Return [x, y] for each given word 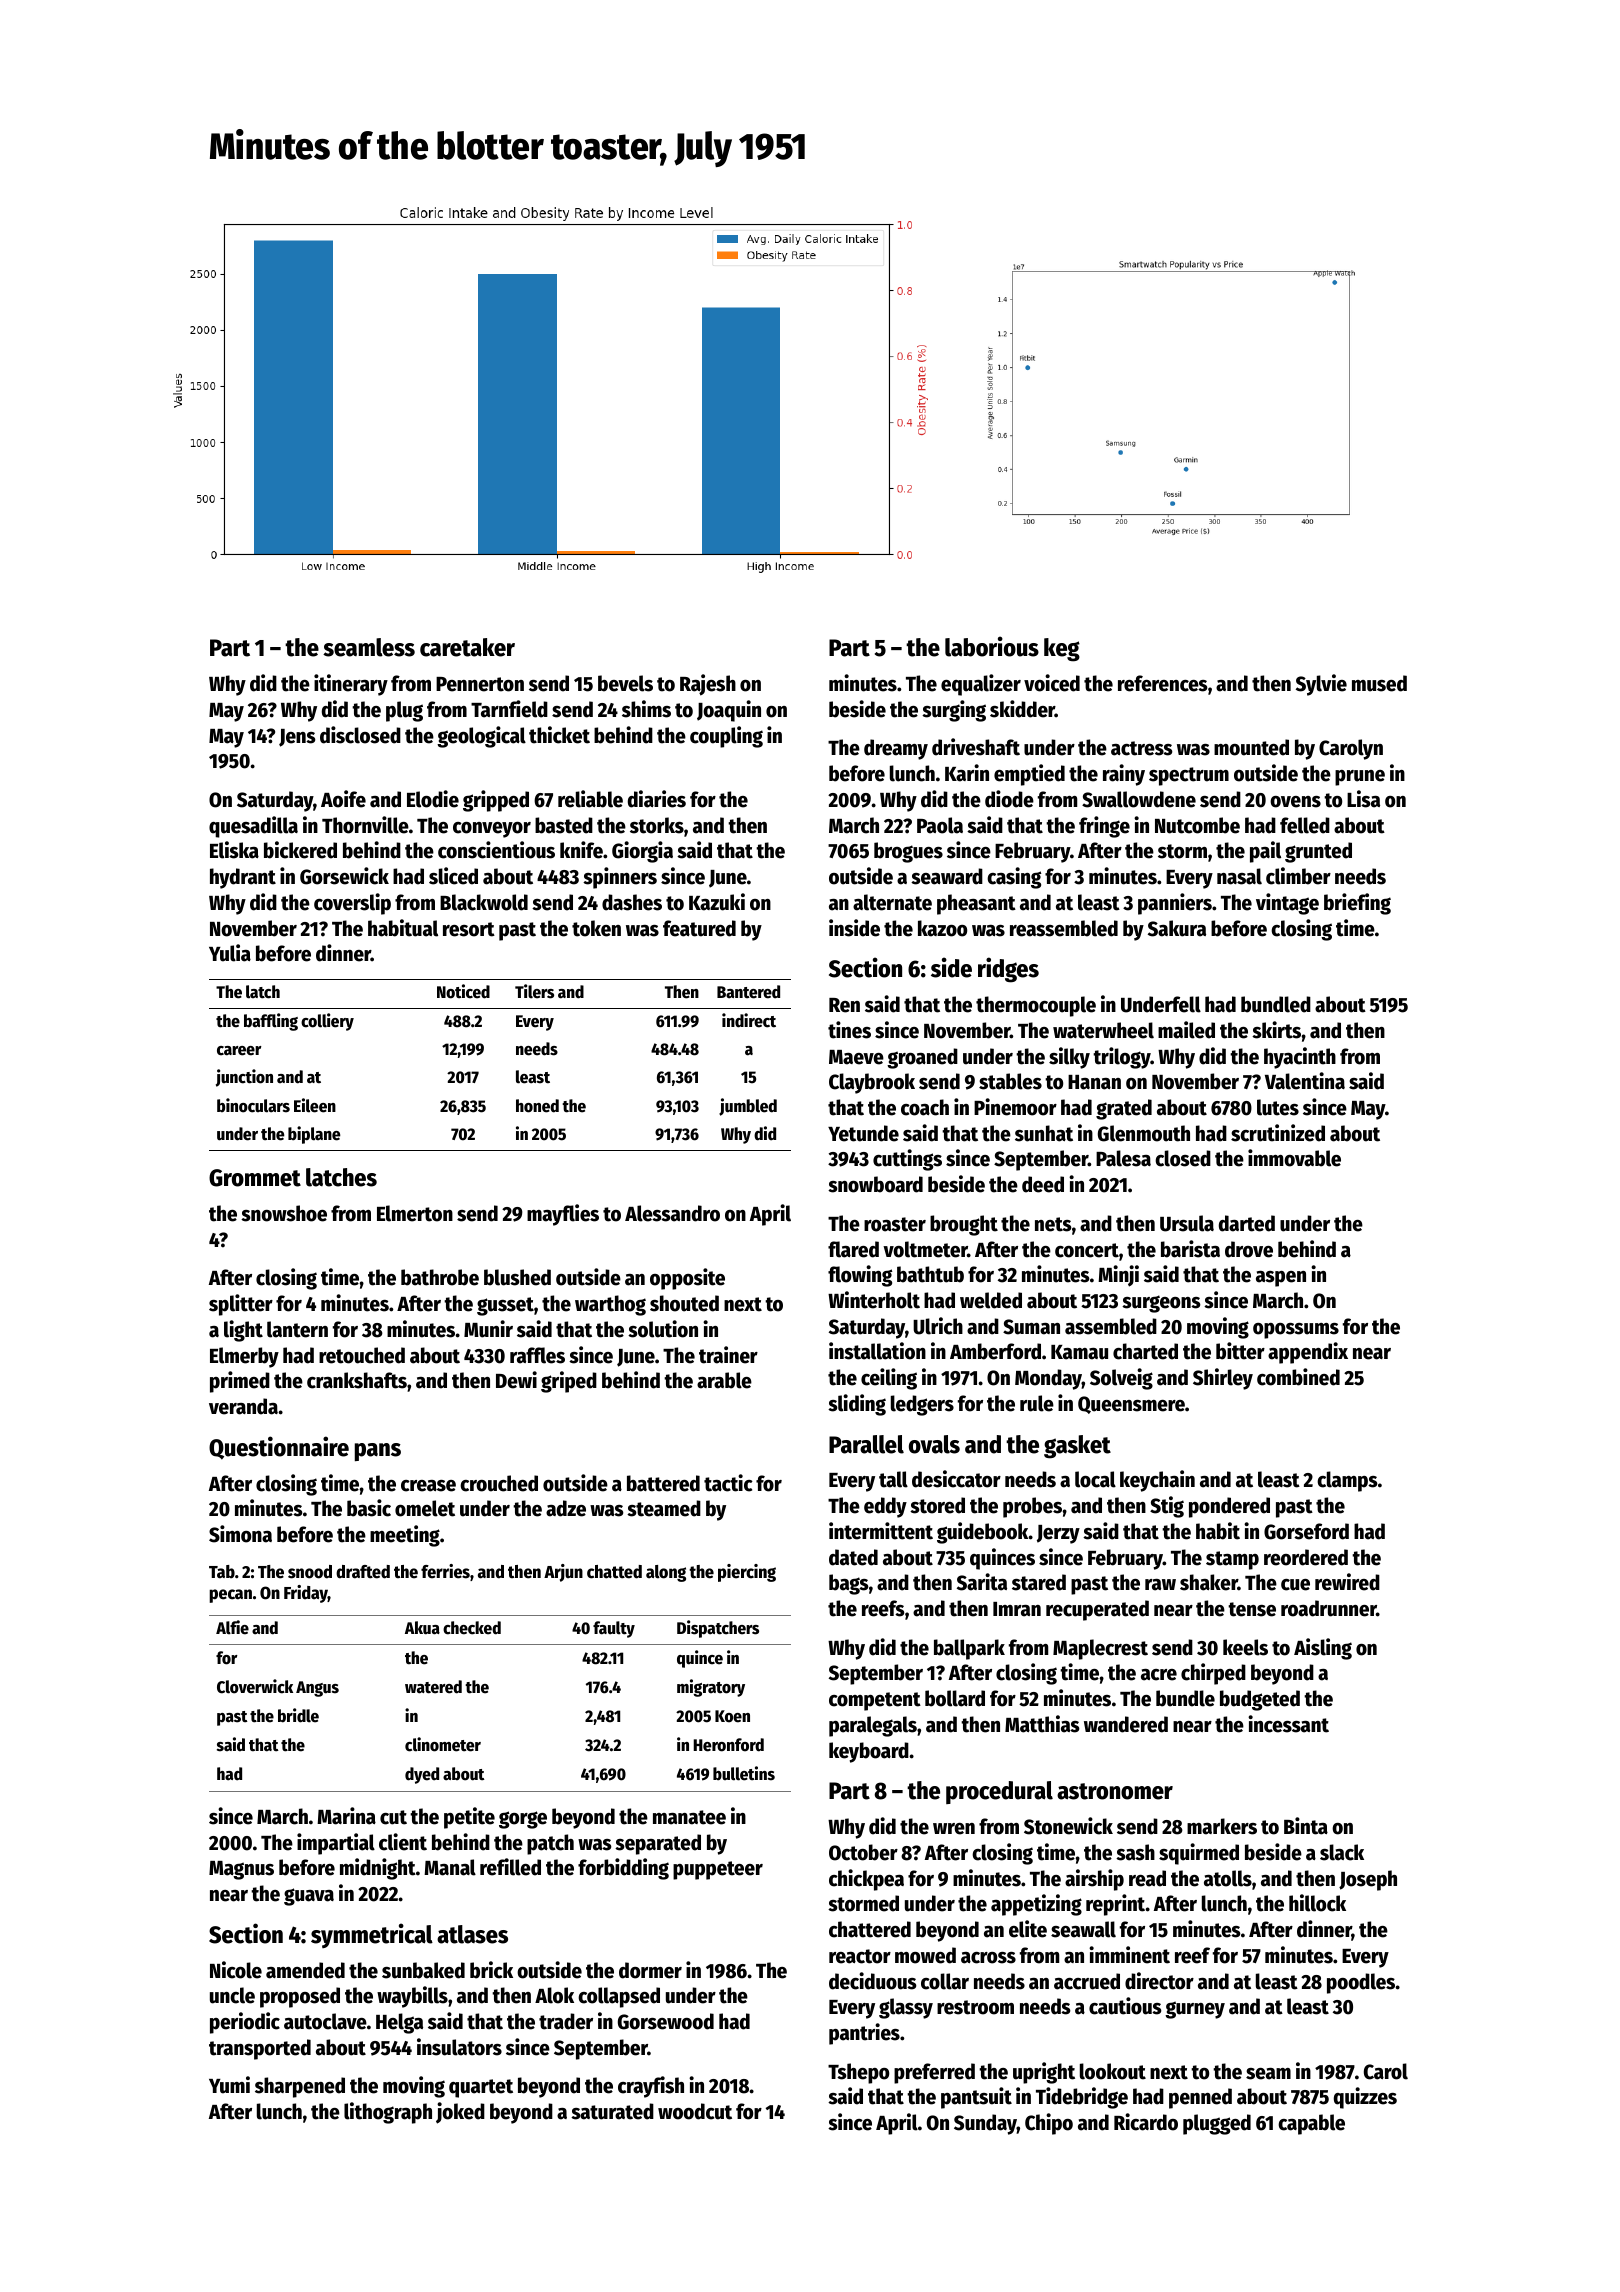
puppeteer [718, 1870]
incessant [1288, 1724]
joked [460, 2113]
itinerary [351, 685]
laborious [992, 646]
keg [1062, 650]
